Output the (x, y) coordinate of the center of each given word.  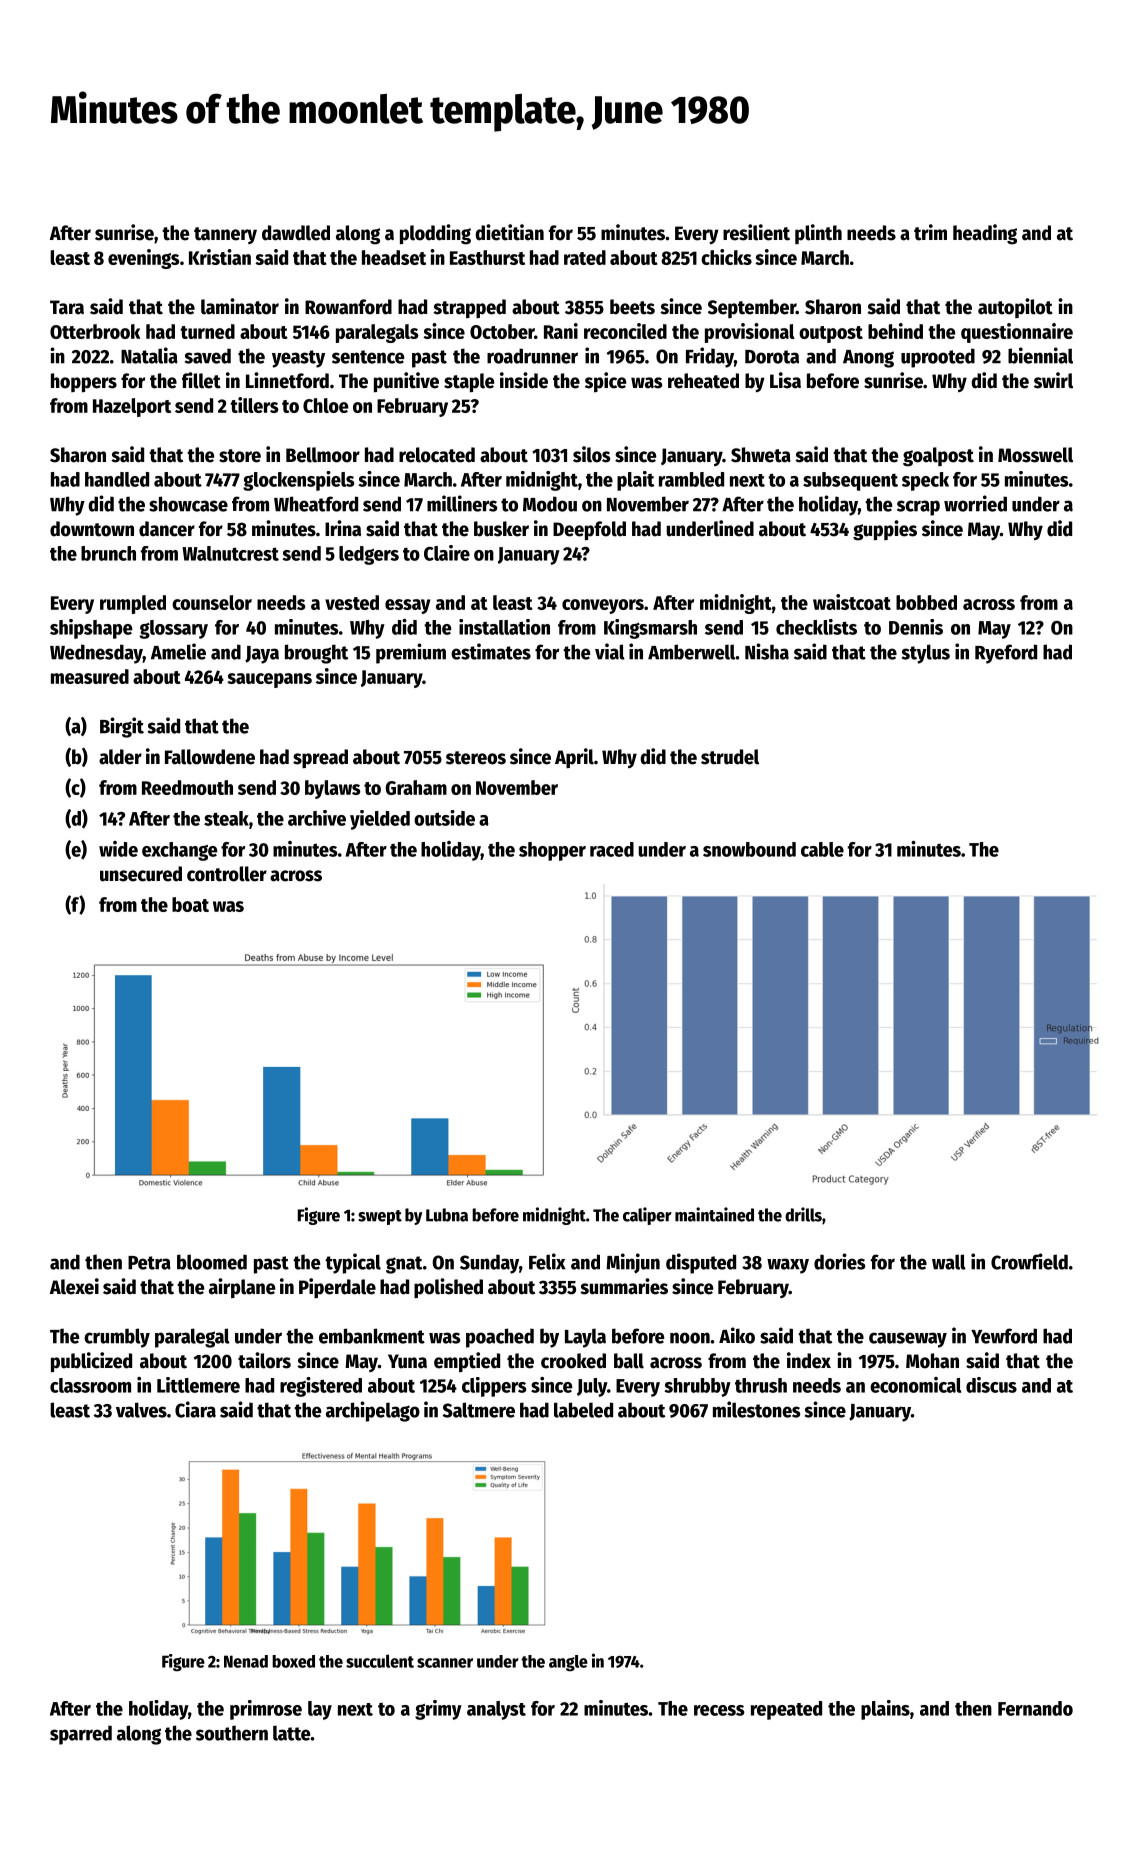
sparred (81, 1735)
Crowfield (1029, 1261)
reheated (703, 381)
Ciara (195, 1409)
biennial (1040, 355)
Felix (547, 1261)
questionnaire (1017, 333)
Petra (149, 1263)
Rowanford (348, 307)
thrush (761, 1385)
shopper (552, 851)
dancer (167, 529)
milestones (756, 1409)
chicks (726, 257)
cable (822, 849)
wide (118, 849)
